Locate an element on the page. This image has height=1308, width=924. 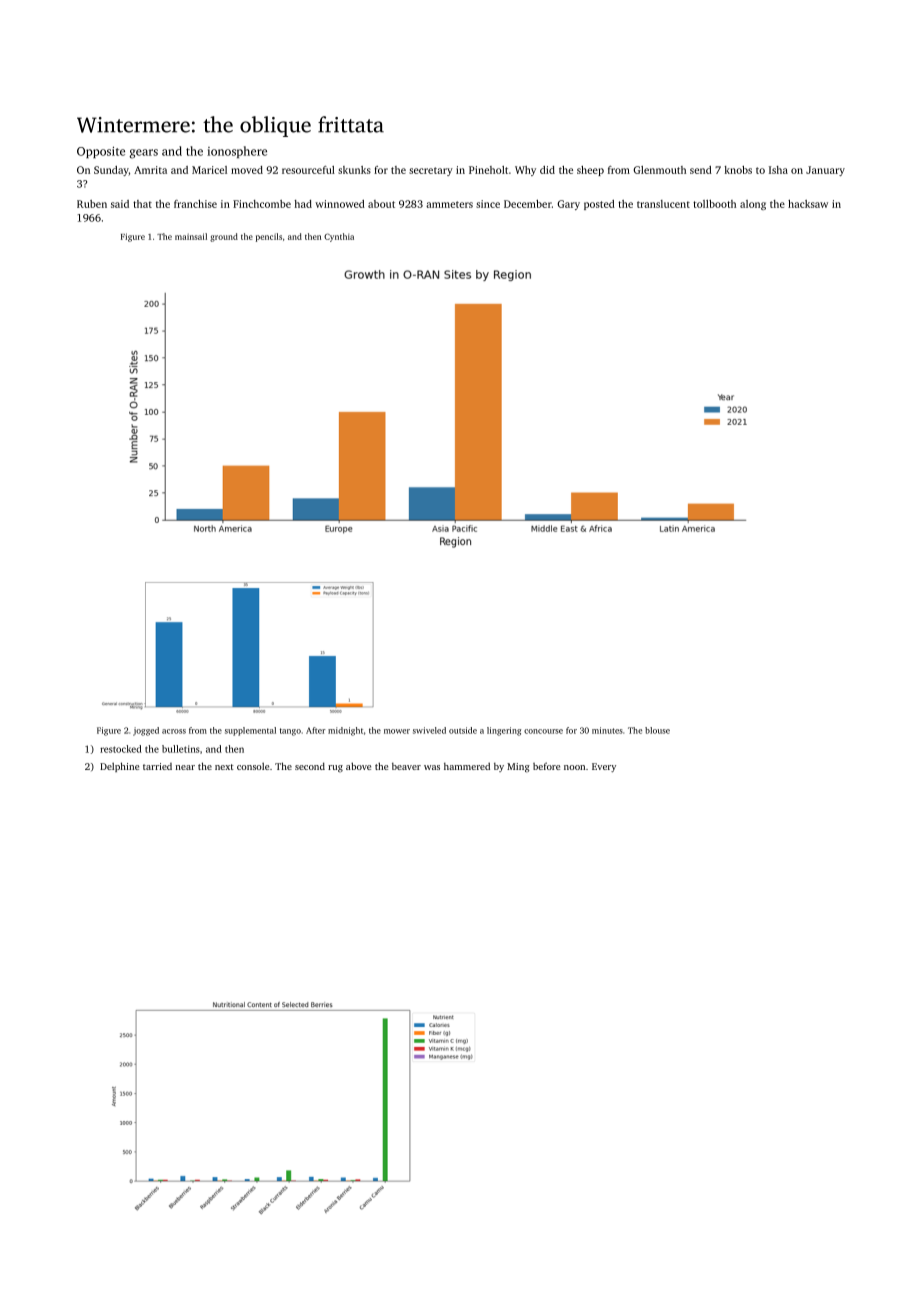
jogged is located at coordinates (146, 731).
